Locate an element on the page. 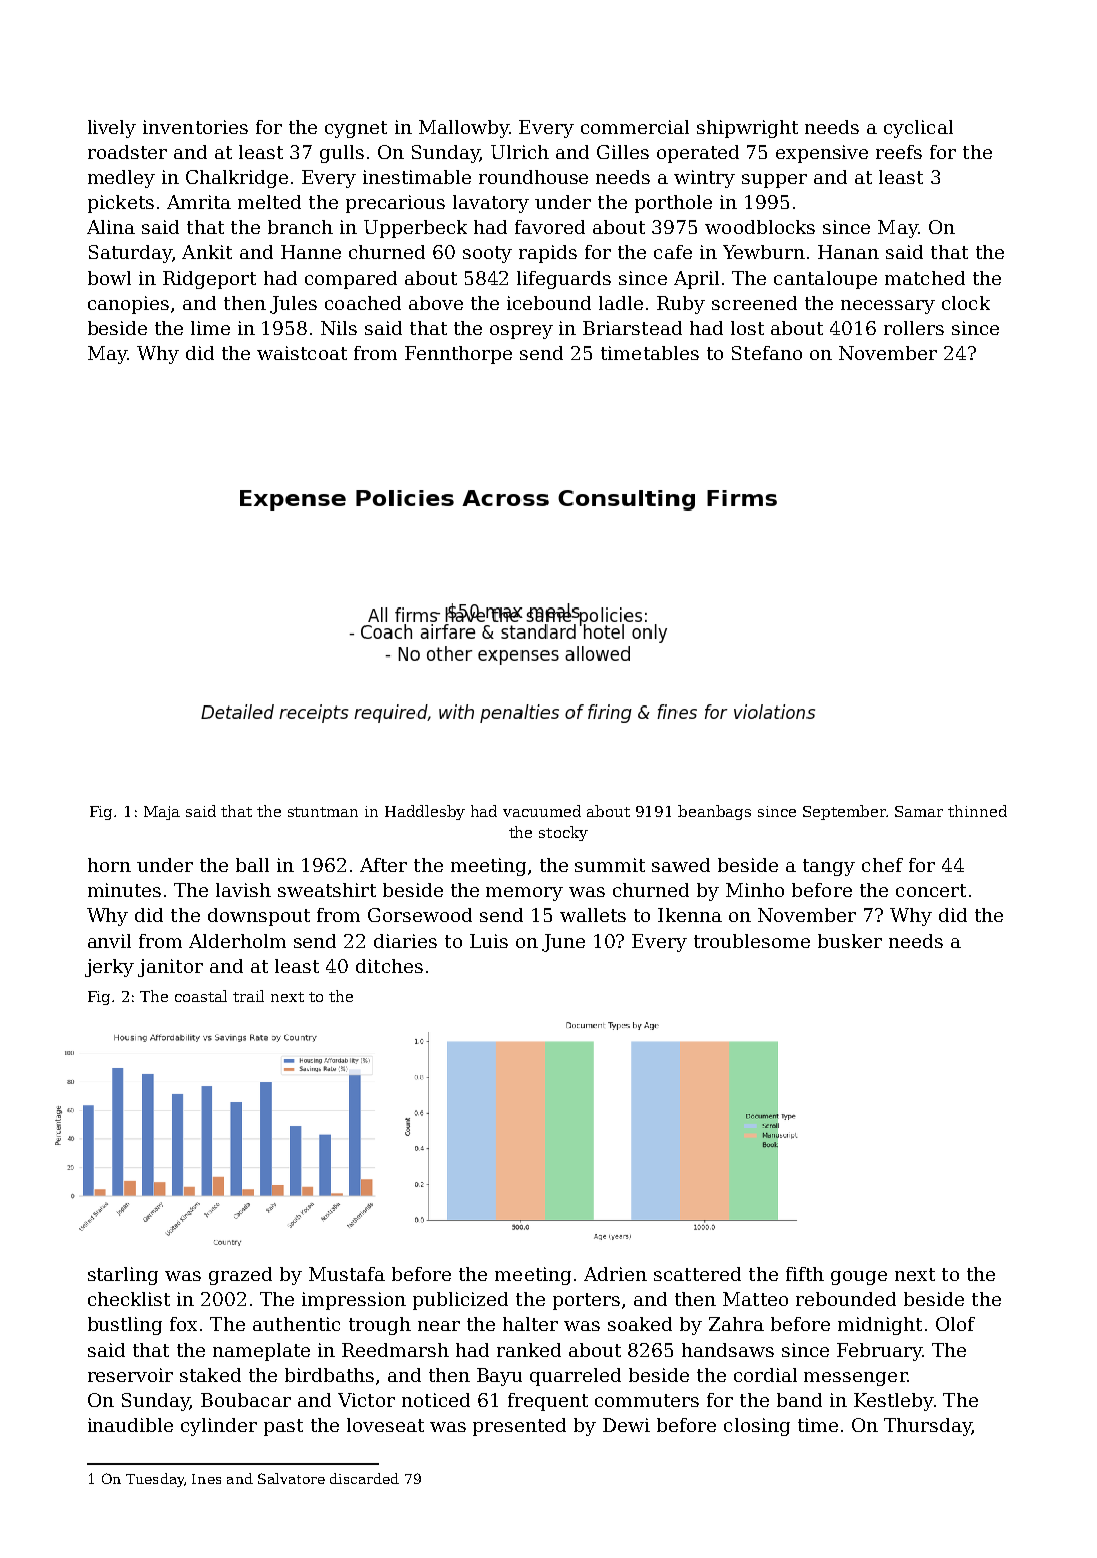 The image size is (1097, 1558). fox is located at coordinates (183, 1324).
